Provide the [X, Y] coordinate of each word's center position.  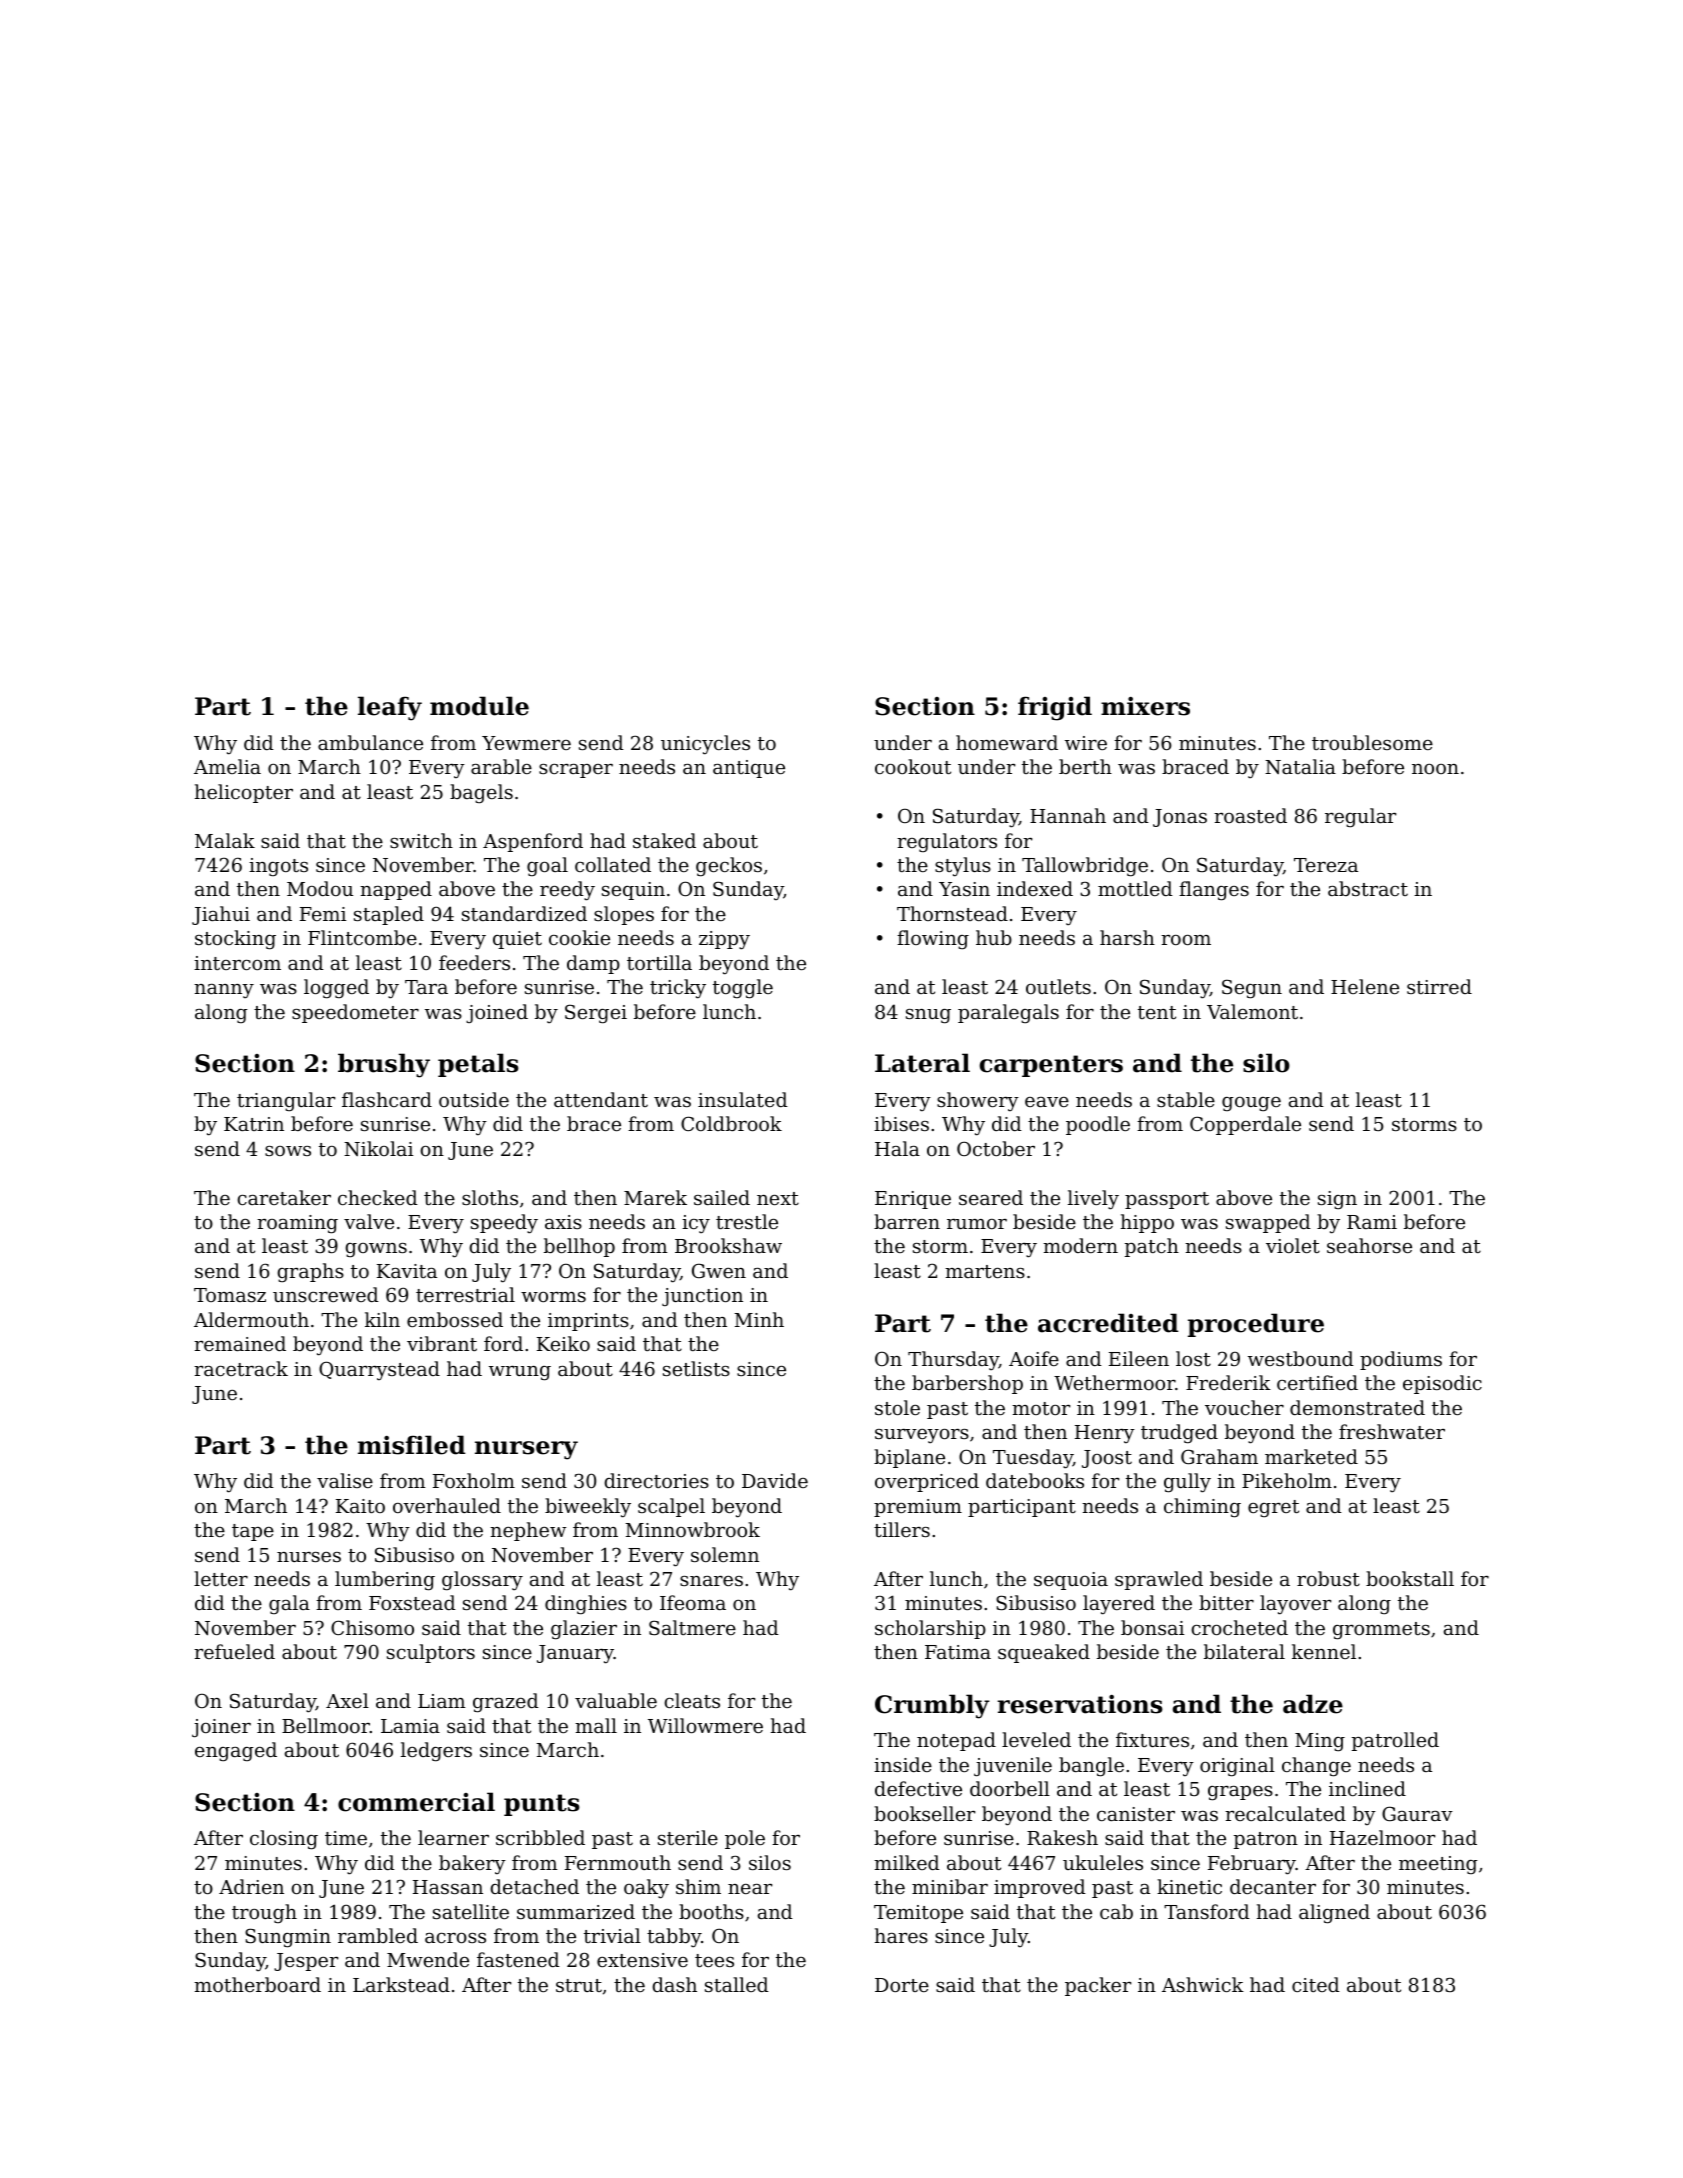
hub [994, 937]
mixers [1145, 706]
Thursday [953, 1360]
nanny [224, 991]
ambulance [370, 742]
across [455, 1938]
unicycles [705, 745]
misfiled [412, 1445]
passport [1167, 1200]
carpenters [1051, 1066]
